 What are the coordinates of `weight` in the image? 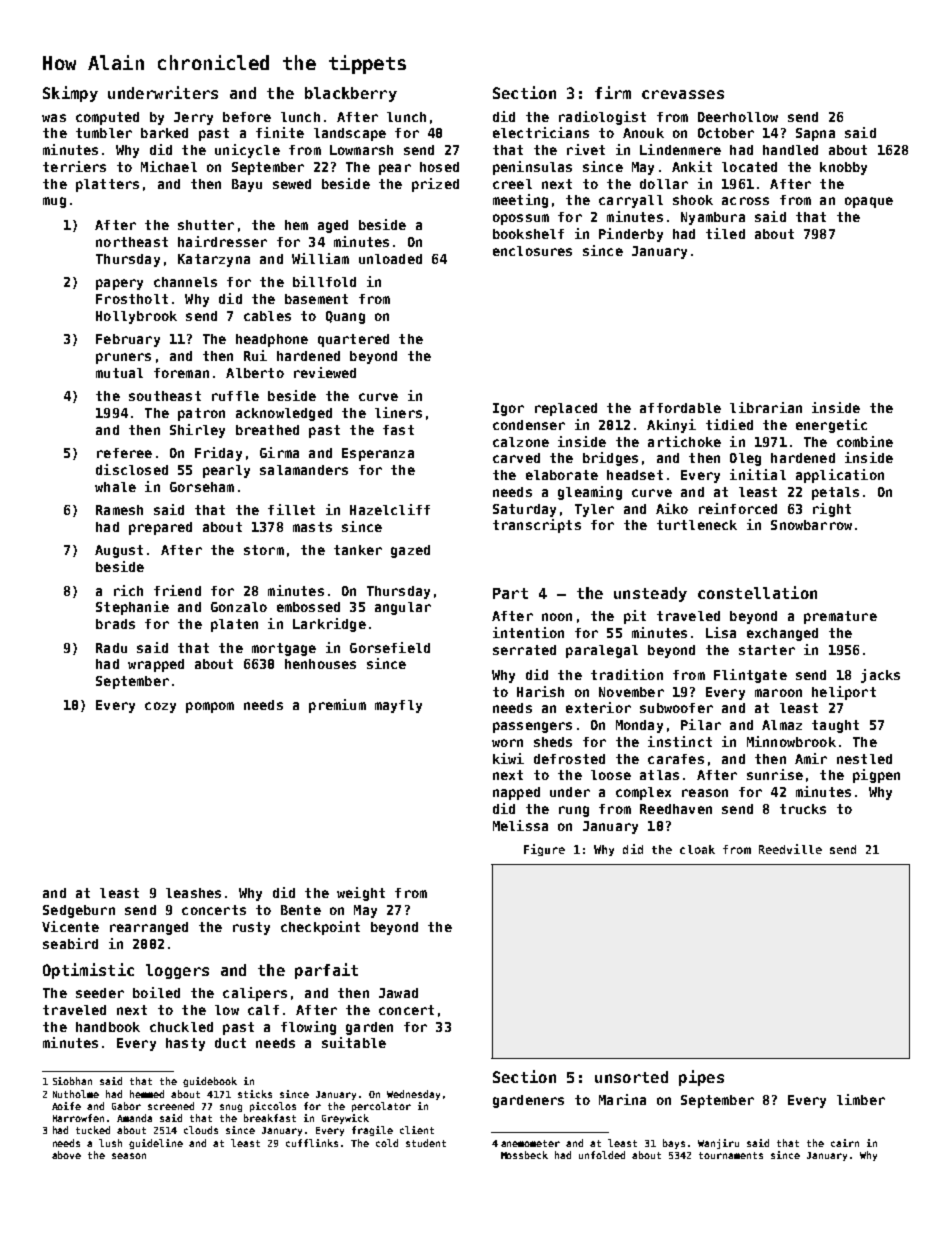 It's located at (361, 894).
